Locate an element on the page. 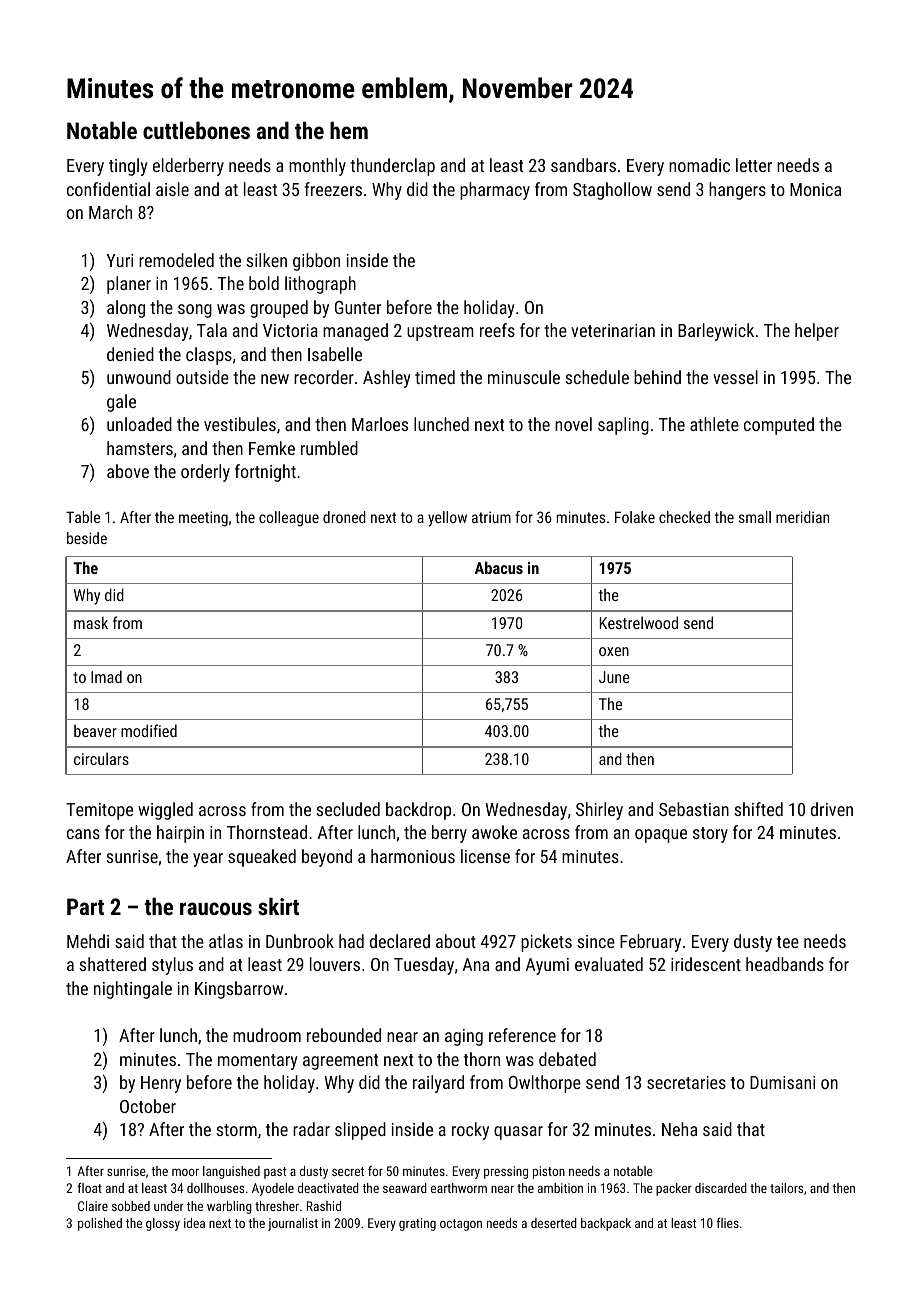 The width and height of the page is (924, 1308). beside is located at coordinates (87, 538).
